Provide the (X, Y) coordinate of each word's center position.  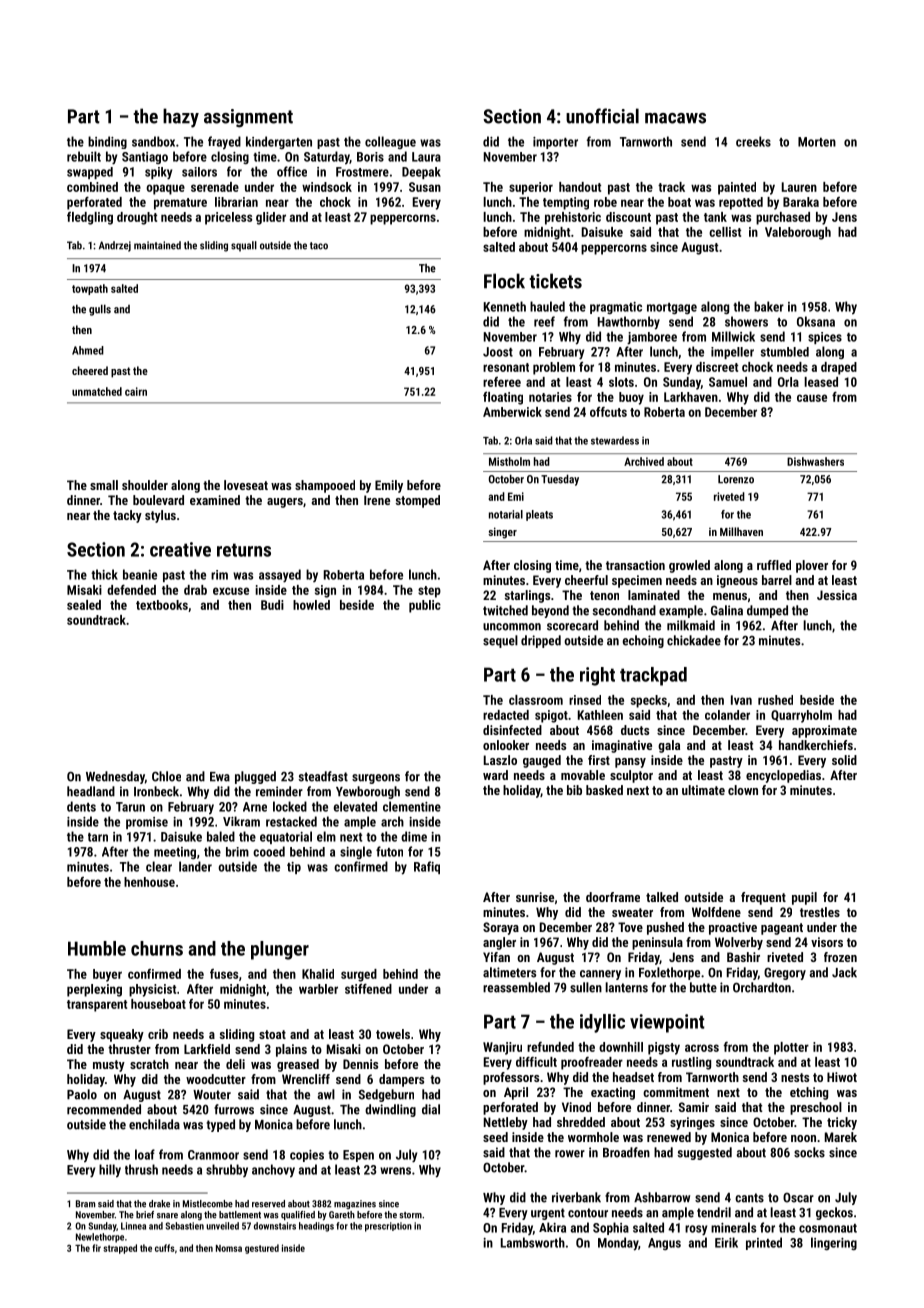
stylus (160, 516)
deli (235, 1064)
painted (737, 188)
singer (502, 533)
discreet (717, 367)
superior (531, 188)
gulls (100, 310)
